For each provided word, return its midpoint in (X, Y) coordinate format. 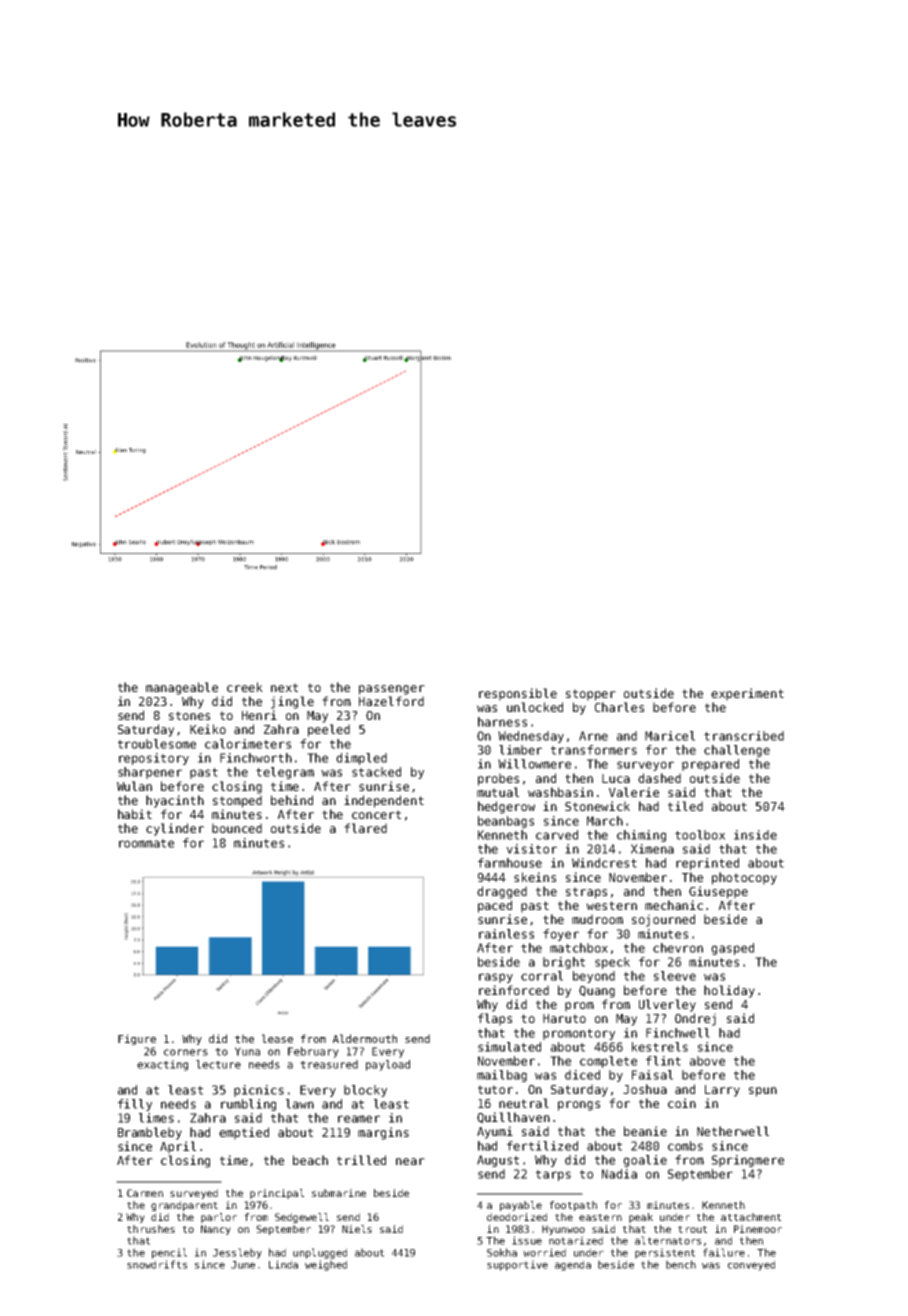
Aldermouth (365, 1038)
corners (186, 1052)
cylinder (175, 829)
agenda (573, 1265)
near (410, 1161)
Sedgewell (302, 1218)
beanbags (506, 822)
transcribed (744, 736)
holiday (729, 991)
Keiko (208, 729)
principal (277, 1194)
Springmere (748, 1161)
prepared (710, 765)
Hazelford (391, 701)
